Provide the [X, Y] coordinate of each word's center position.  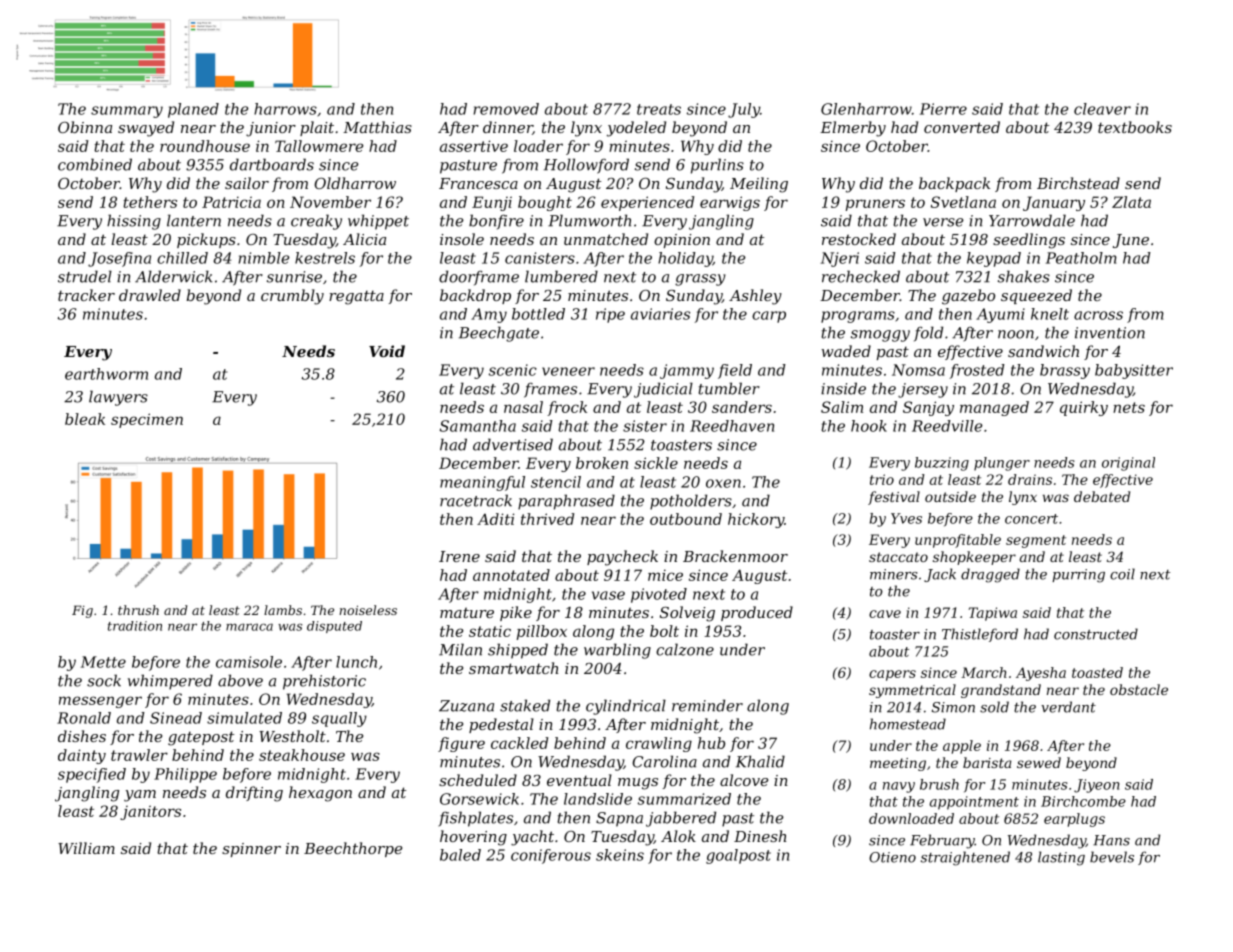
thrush [138, 610]
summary [127, 112]
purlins [717, 166]
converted [962, 127]
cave [885, 614]
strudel [85, 276]
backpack [954, 184]
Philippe [185, 775]
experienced [647, 203]
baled [460, 855]
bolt [664, 631]
